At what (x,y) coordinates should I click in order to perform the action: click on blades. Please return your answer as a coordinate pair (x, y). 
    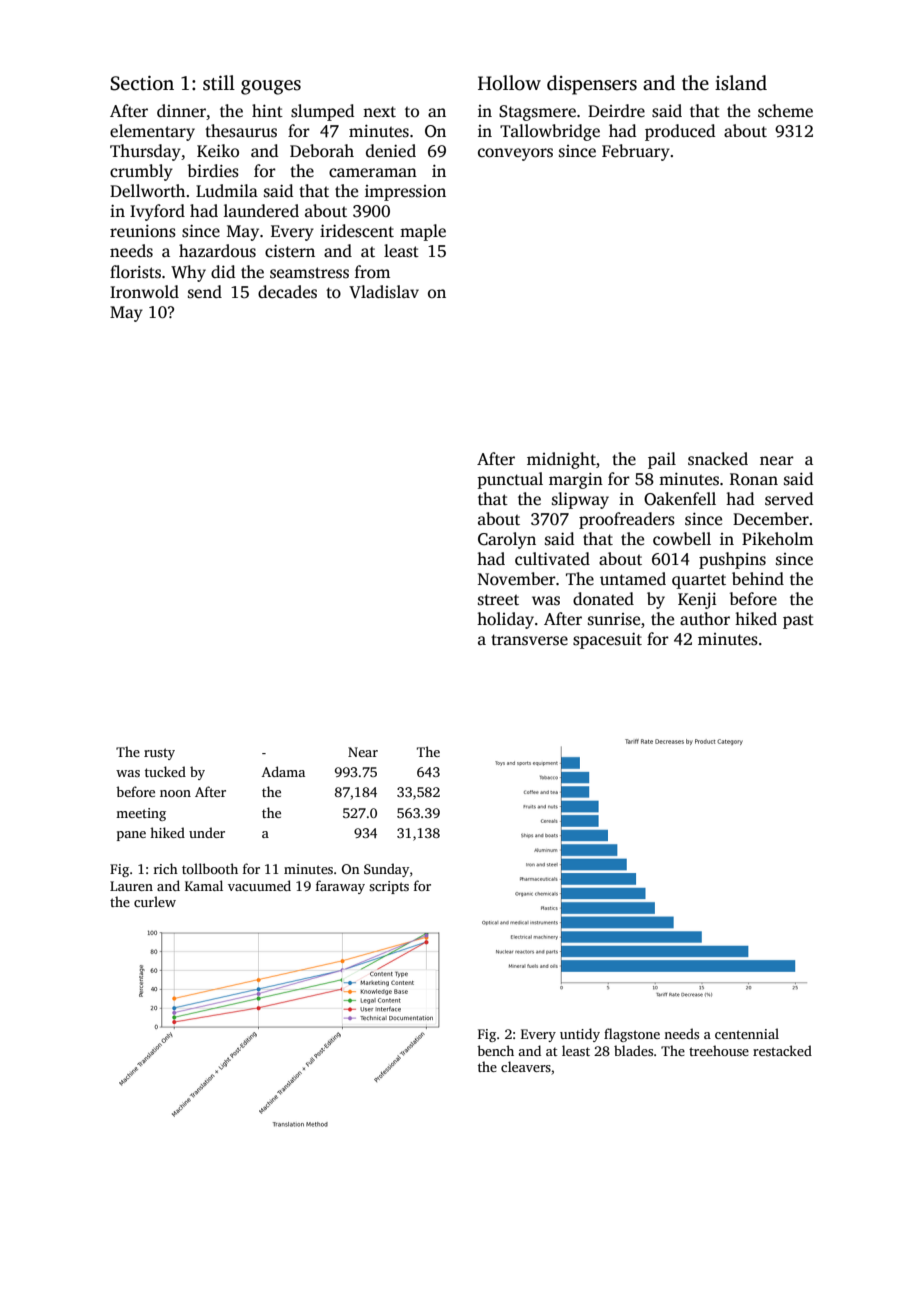
    Looking at the image, I should click on (633, 1050).
